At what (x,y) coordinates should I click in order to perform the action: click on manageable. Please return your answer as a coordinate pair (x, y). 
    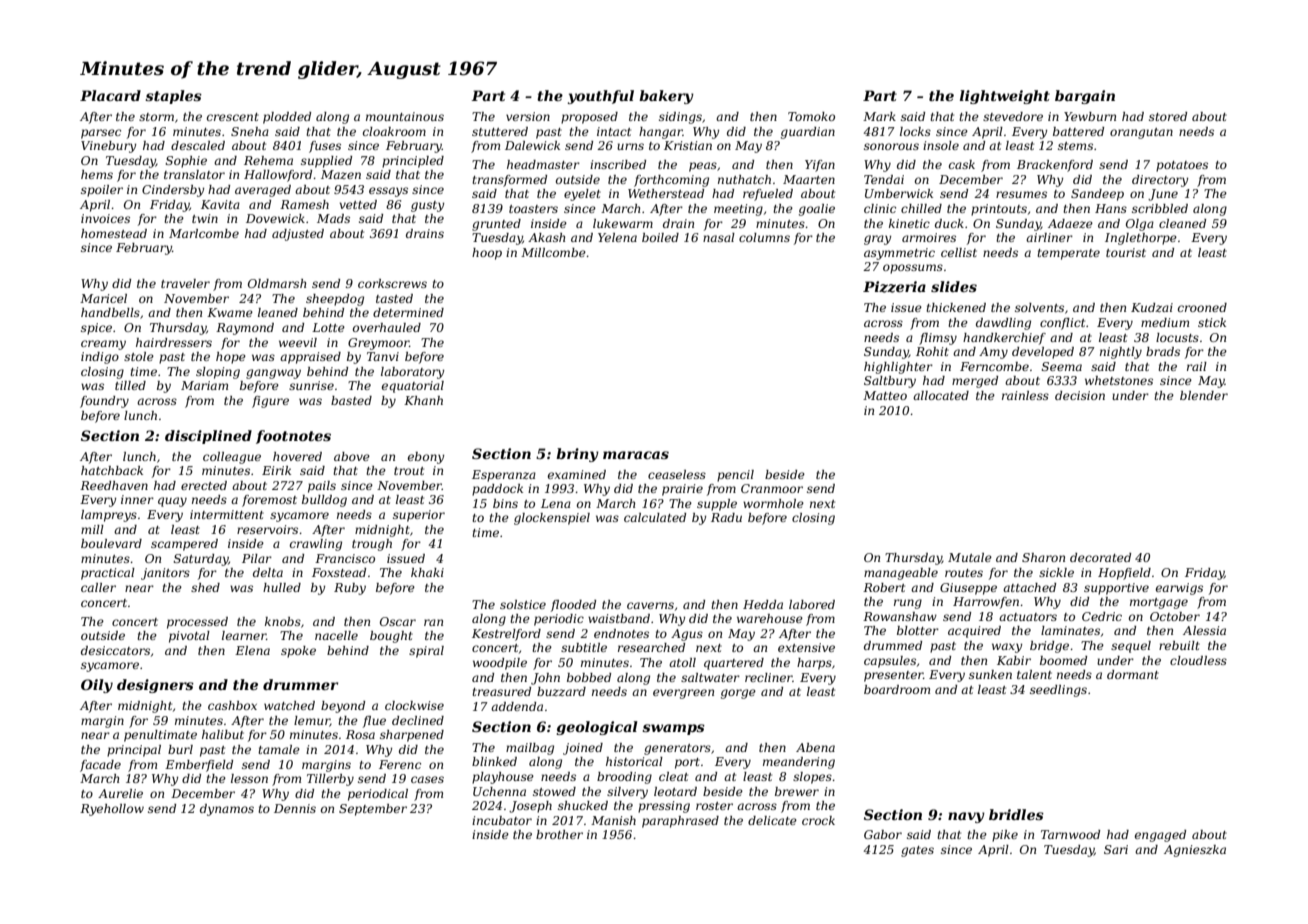
    Looking at the image, I should click on (901, 574).
